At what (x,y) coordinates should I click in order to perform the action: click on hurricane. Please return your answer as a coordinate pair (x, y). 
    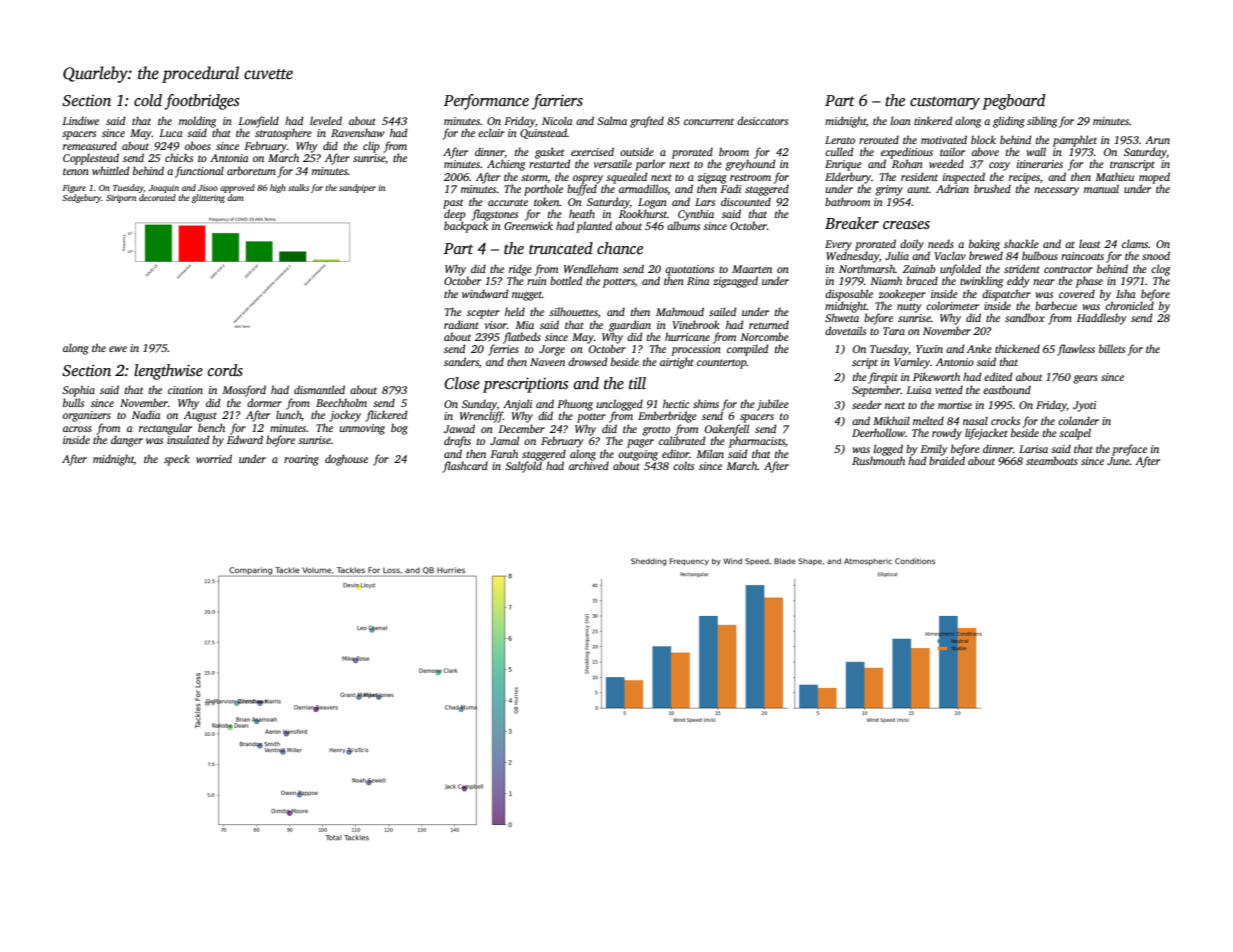
    Looking at the image, I should click on (687, 336).
